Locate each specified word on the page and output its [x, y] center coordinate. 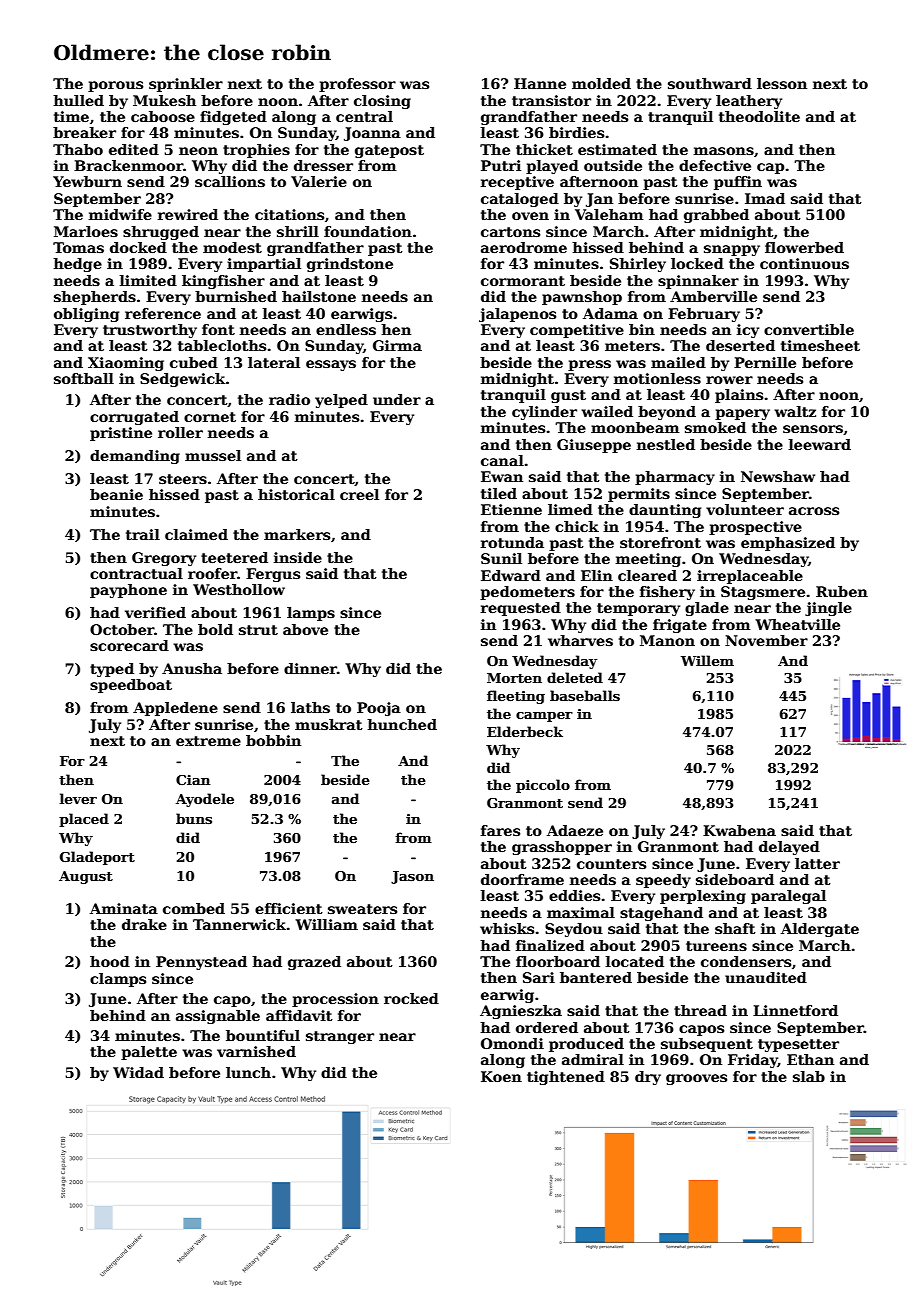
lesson [782, 83]
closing [382, 102]
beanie [116, 494]
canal [502, 460]
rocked [411, 998]
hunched [402, 724]
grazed [314, 963]
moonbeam [635, 427]
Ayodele [205, 800]
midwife [120, 214]
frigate [680, 626]
